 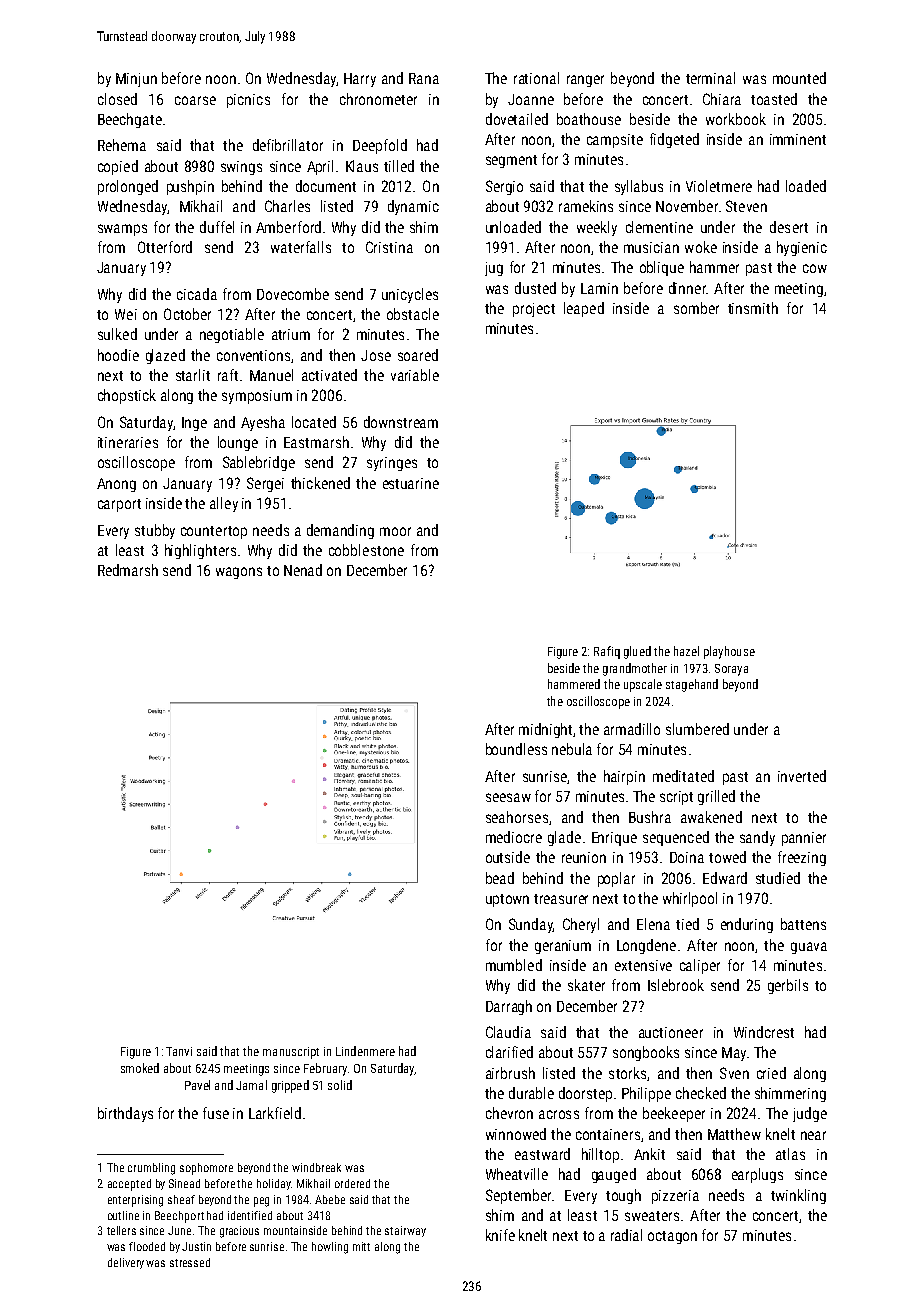 I want to click on Jamal, so click(x=251, y=1085).
